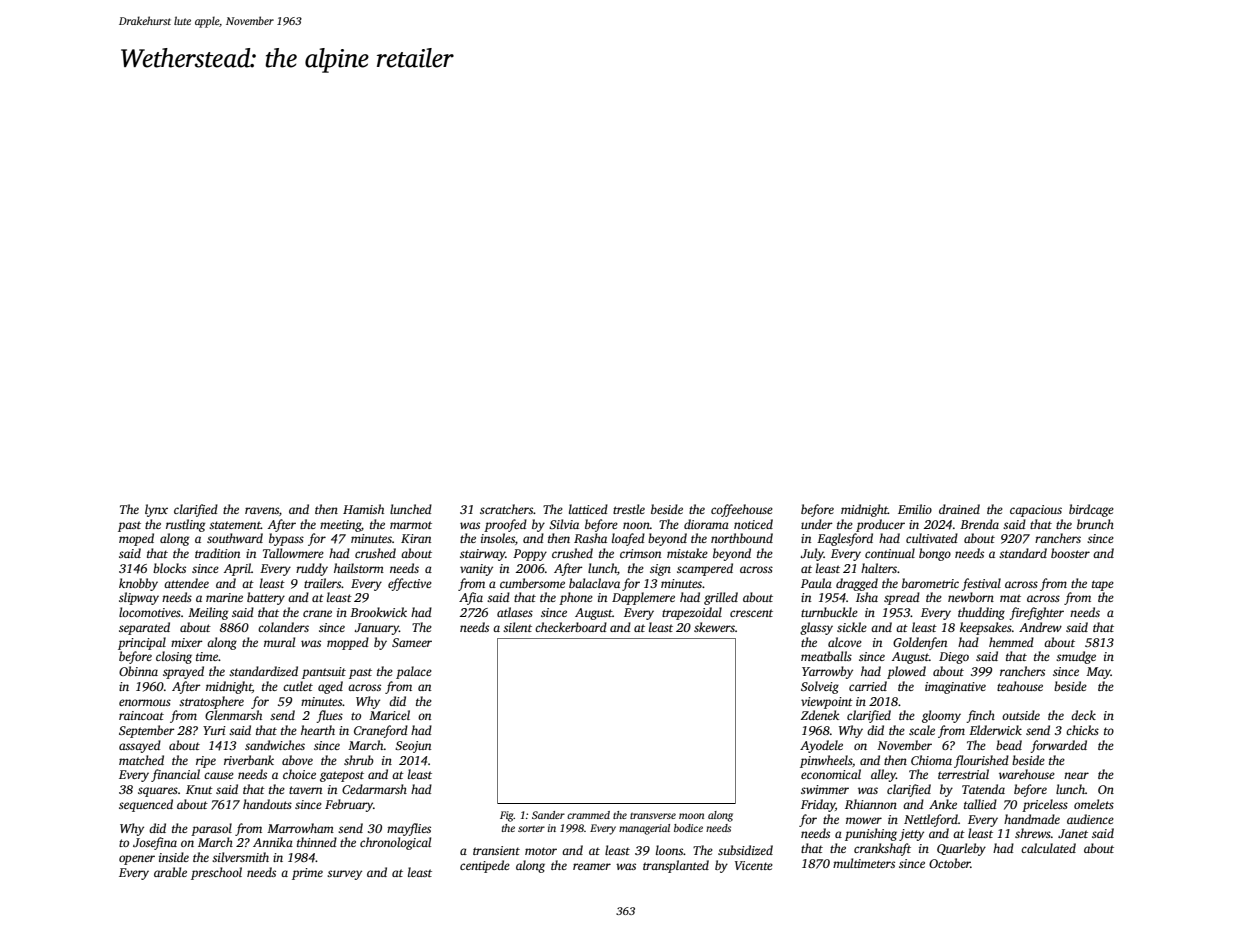 This screenshot has height=952, width=1233. I want to click on near, so click(1076, 775).
